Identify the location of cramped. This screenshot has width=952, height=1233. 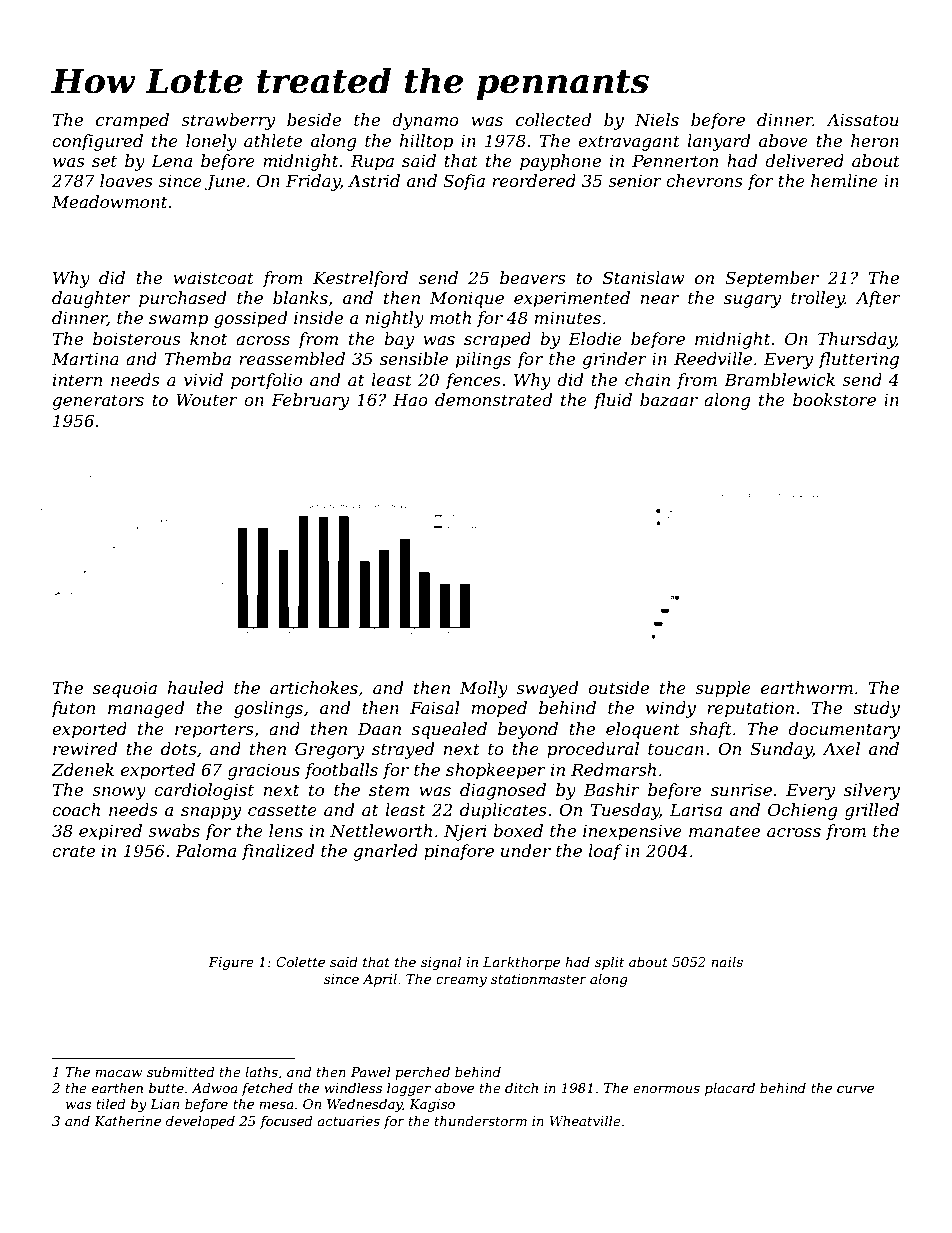
(132, 121).
